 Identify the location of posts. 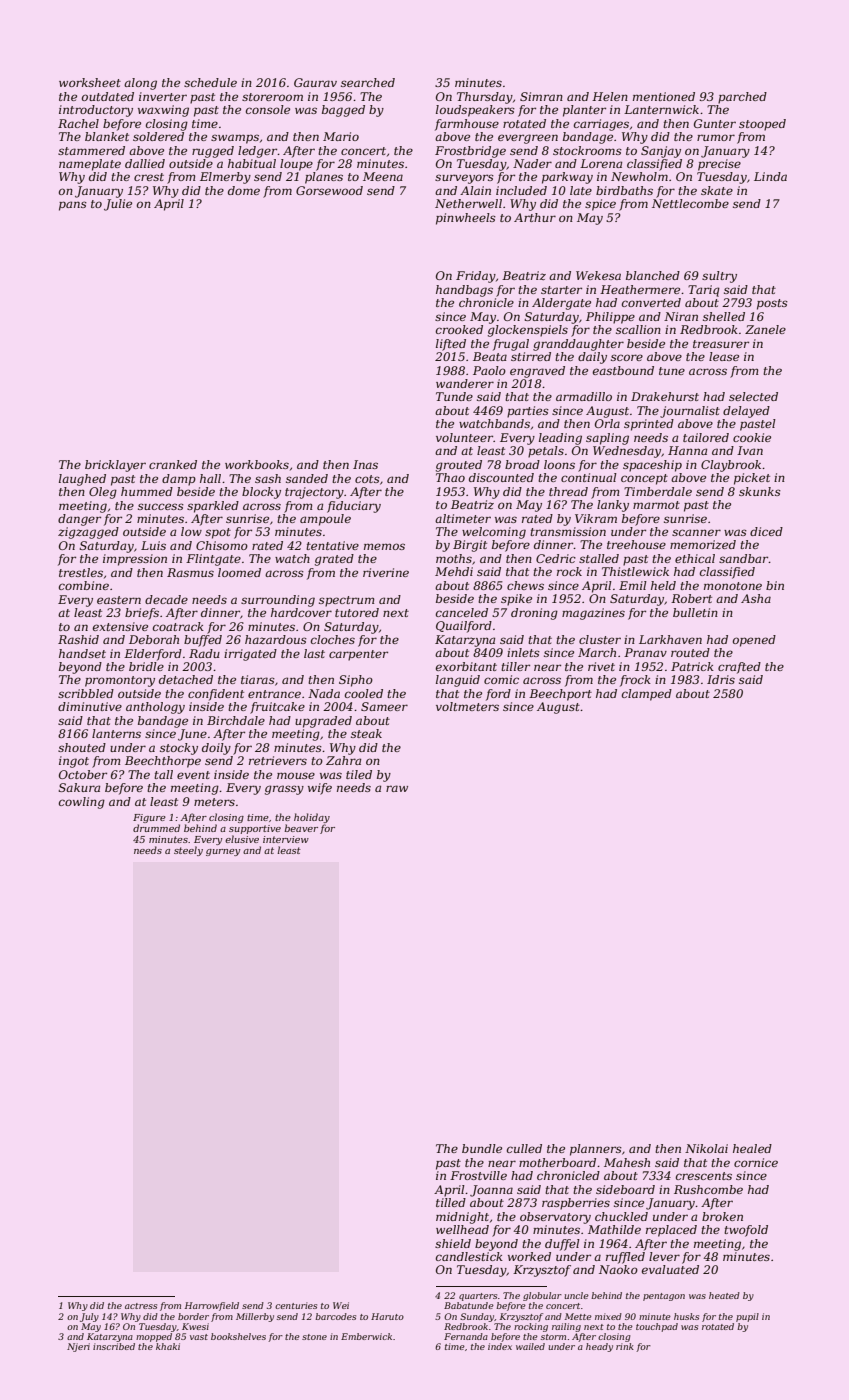
(772, 304).
